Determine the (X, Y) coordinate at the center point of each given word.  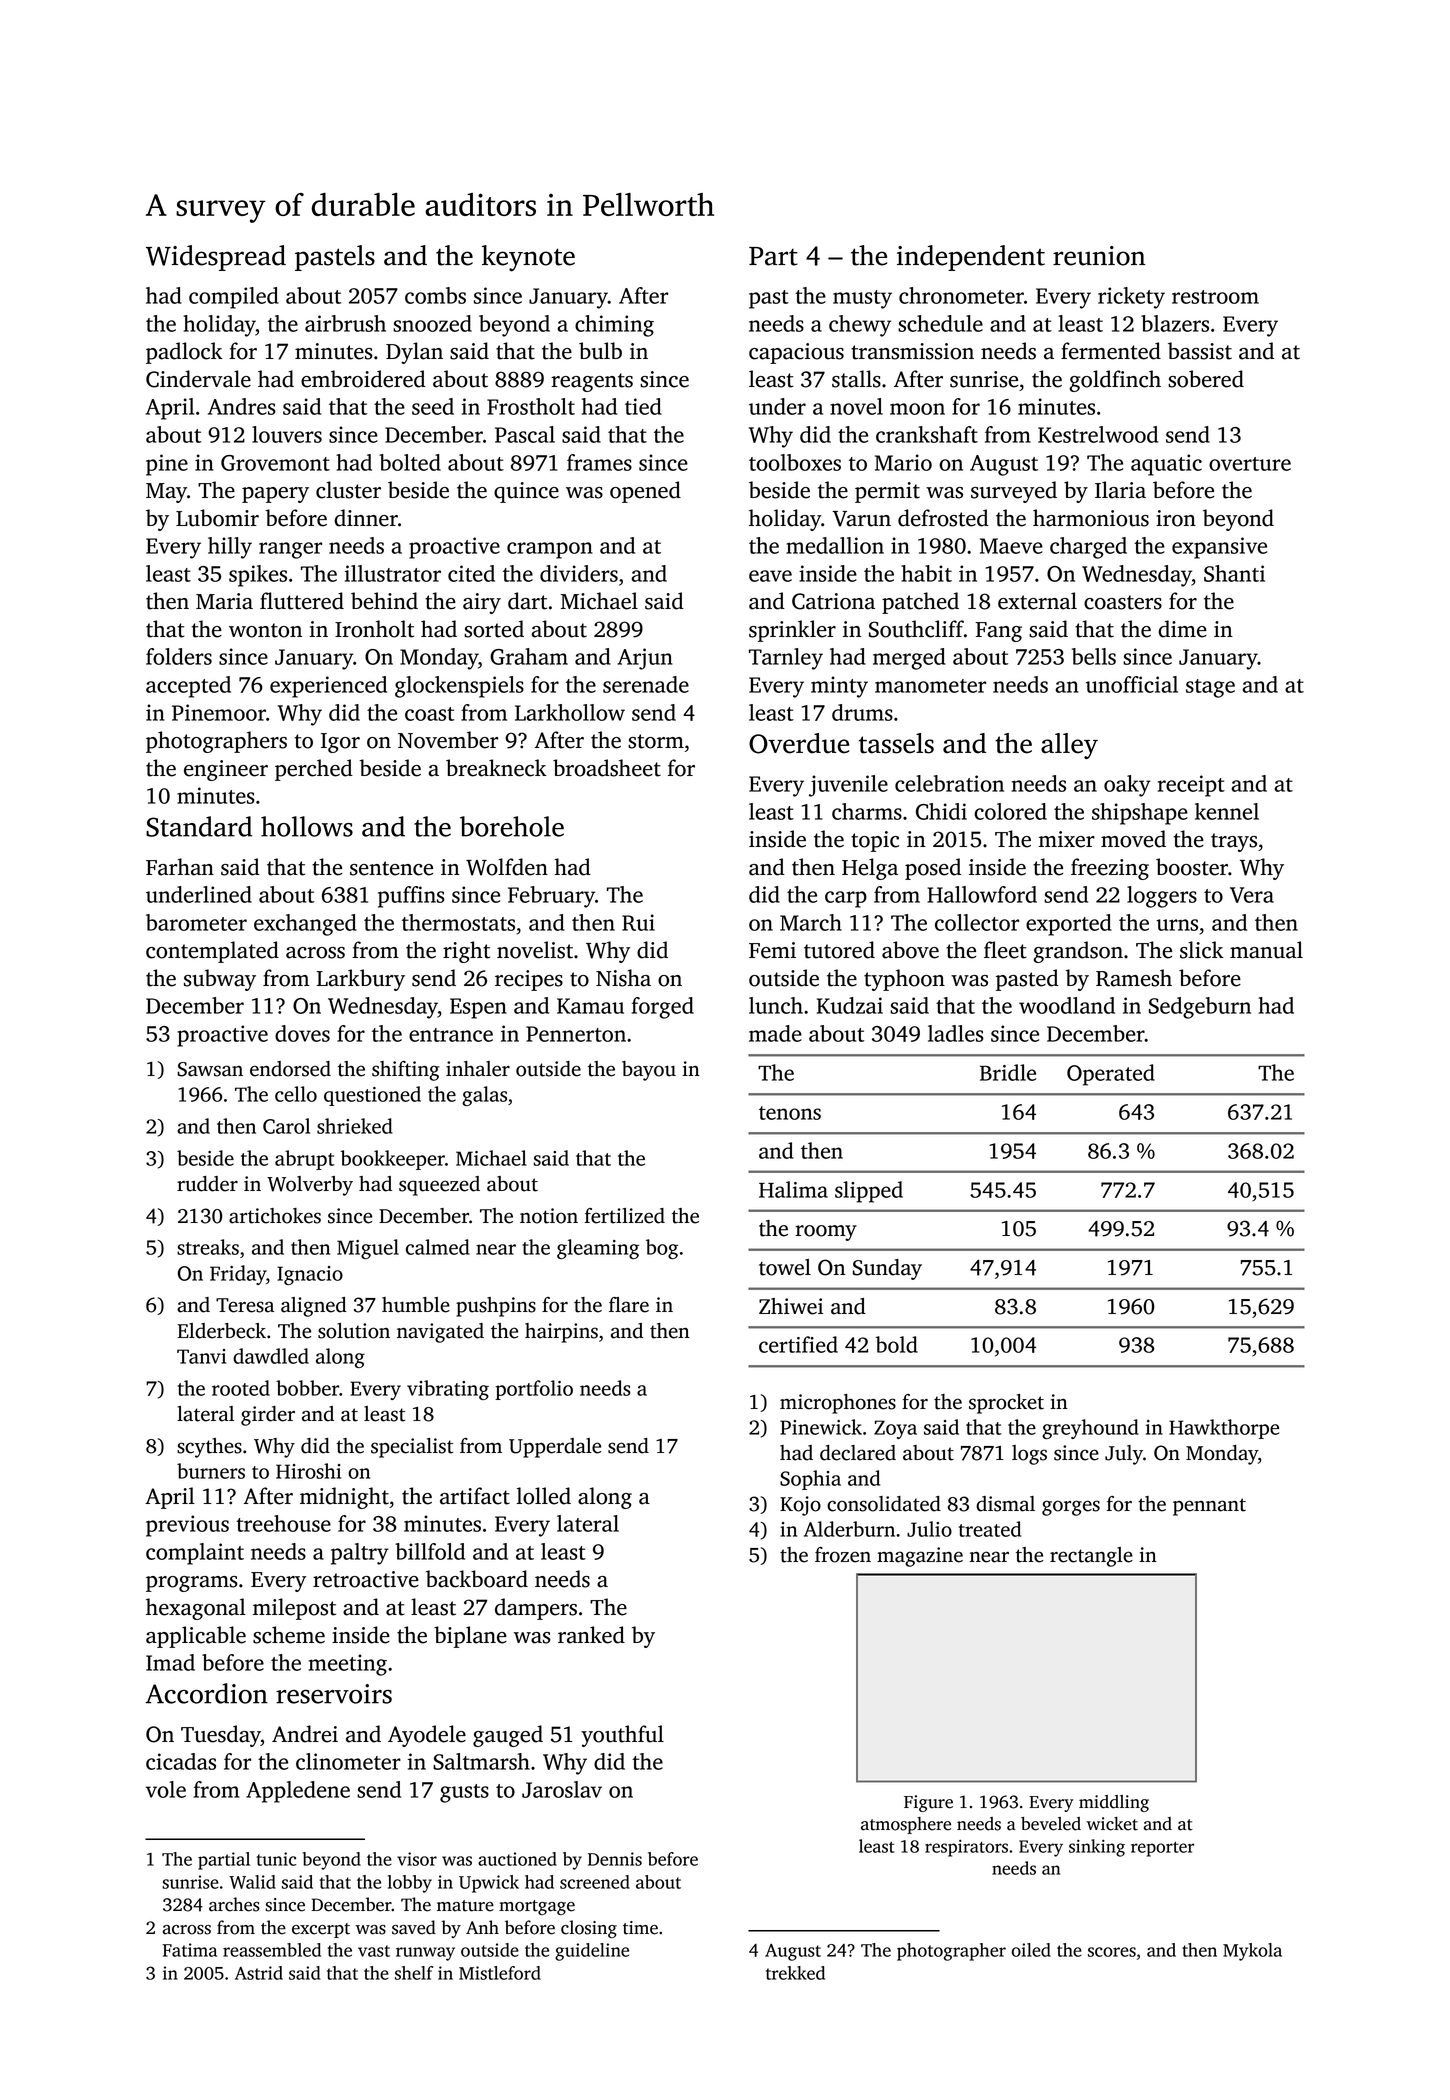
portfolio (534, 1390)
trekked (795, 1973)
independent (971, 258)
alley (1069, 746)
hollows (307, 826)
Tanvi (201, 1356)
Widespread (216, 258)
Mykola (1252, 1952)
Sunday (887, 1269)
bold (896, 1344)
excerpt (321, 1930)
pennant (1209, 1507)
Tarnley (786, 659)
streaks (208, 1247)
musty (862, 299)
